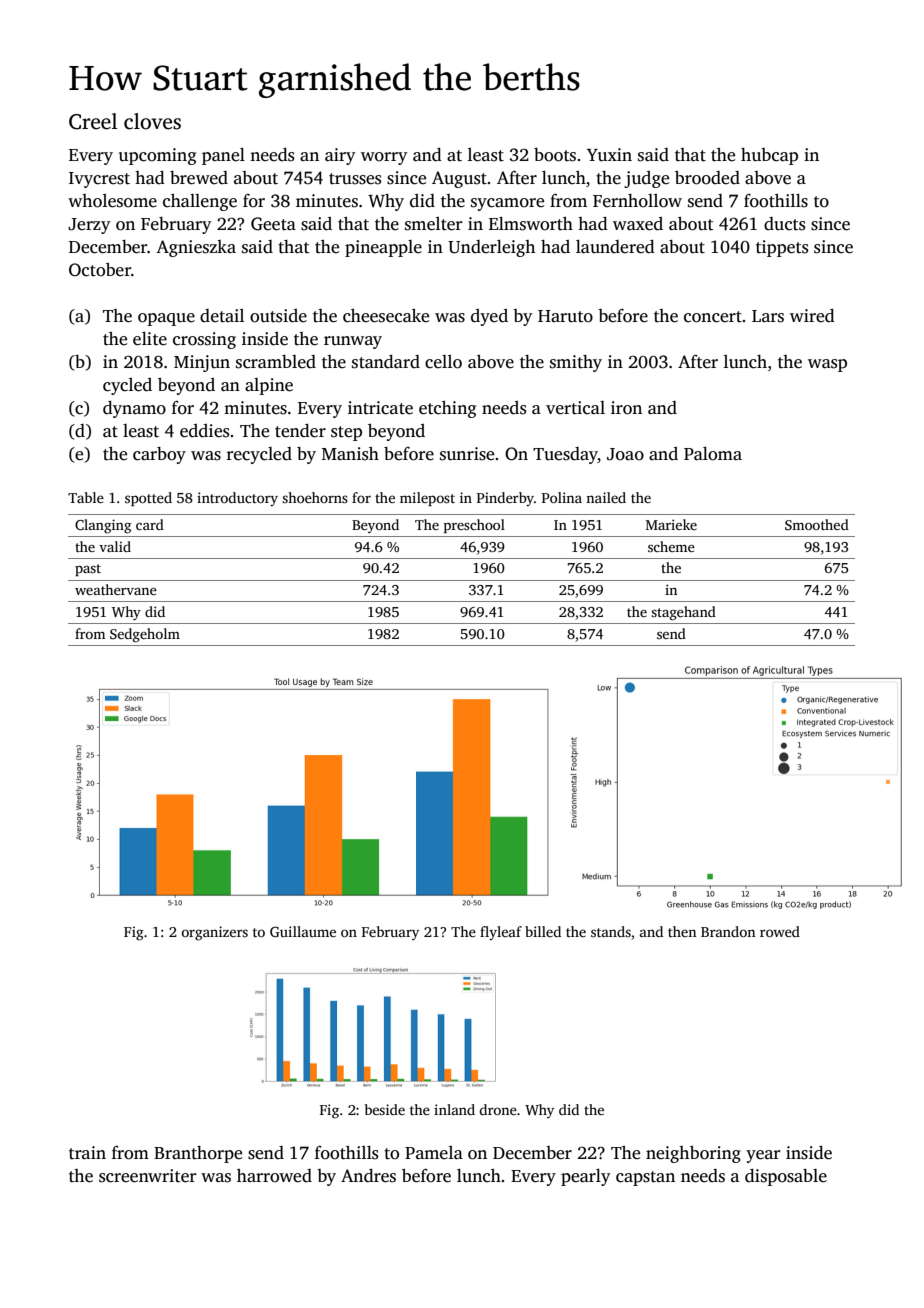 This page has height=1308, width=924. Describe the element at coordinates (682, 931) in the page. I see `then` at that location.
